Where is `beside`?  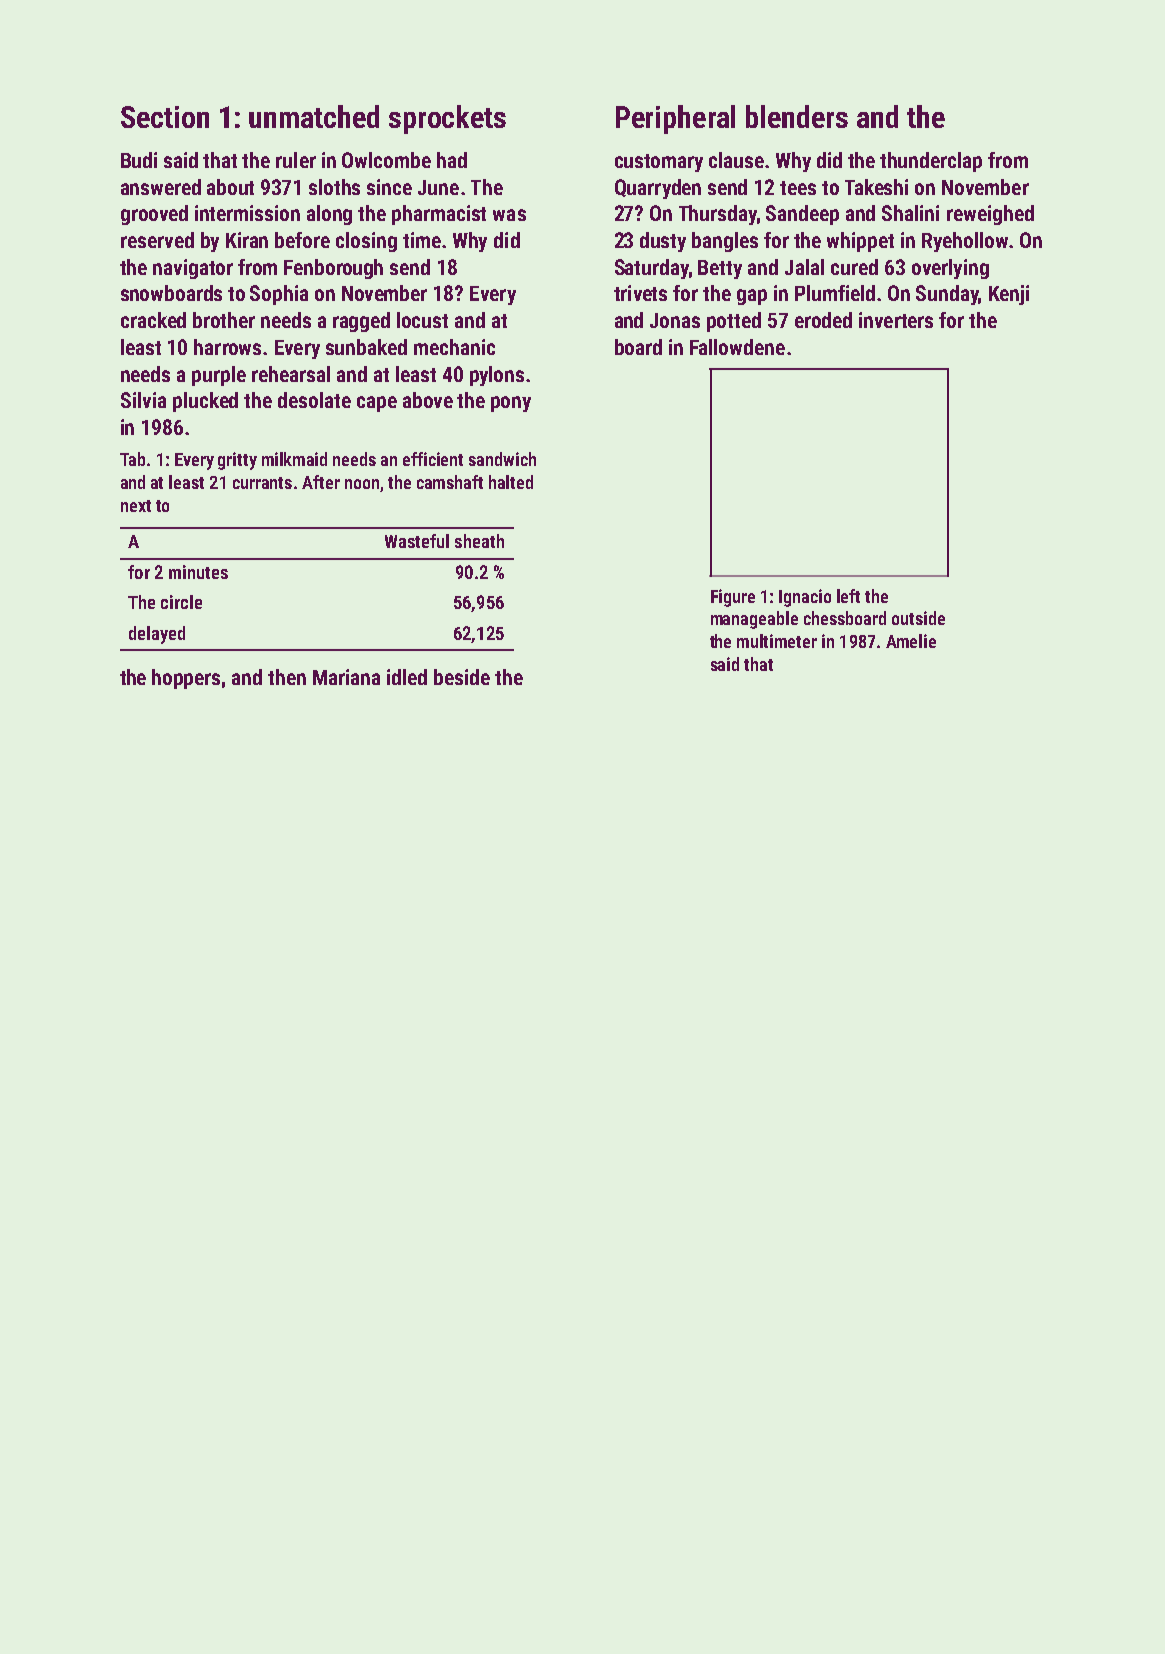
beside is located at coordinates (462, 677).
